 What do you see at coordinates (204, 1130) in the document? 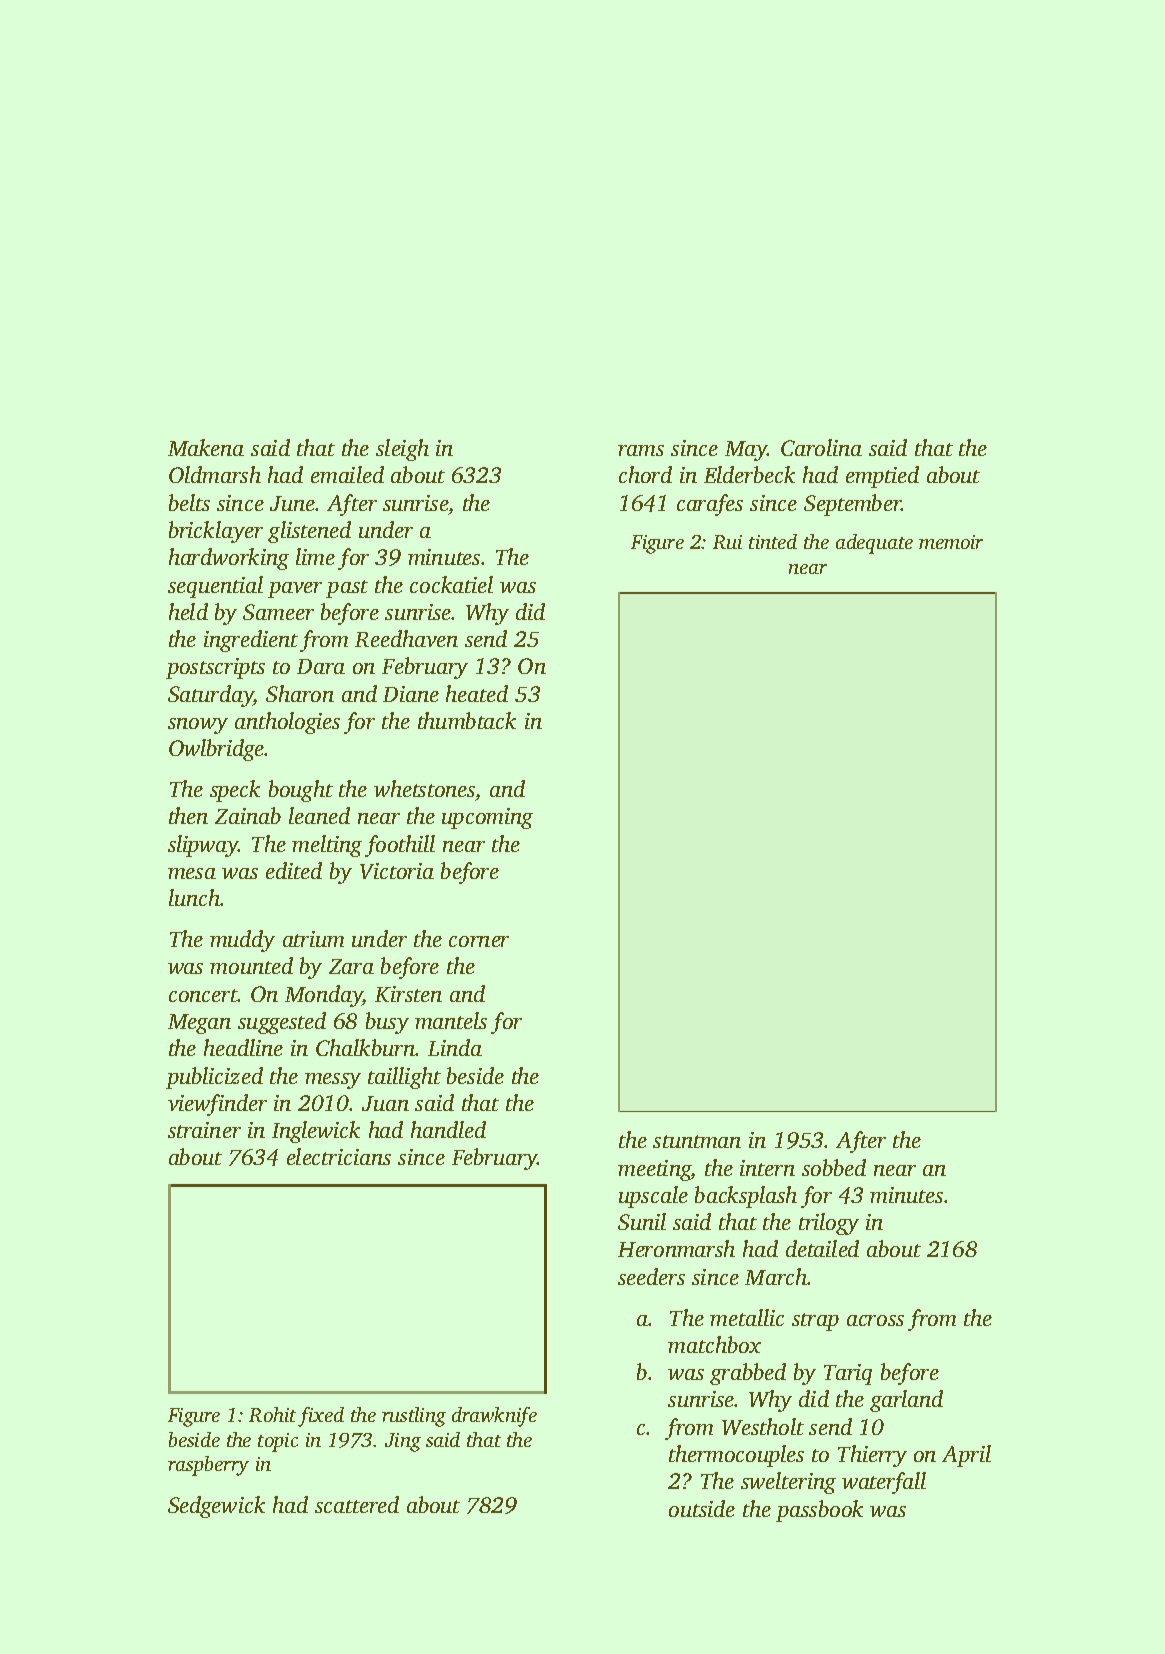
I see `strainer` at bounding box center [204, 1130].
